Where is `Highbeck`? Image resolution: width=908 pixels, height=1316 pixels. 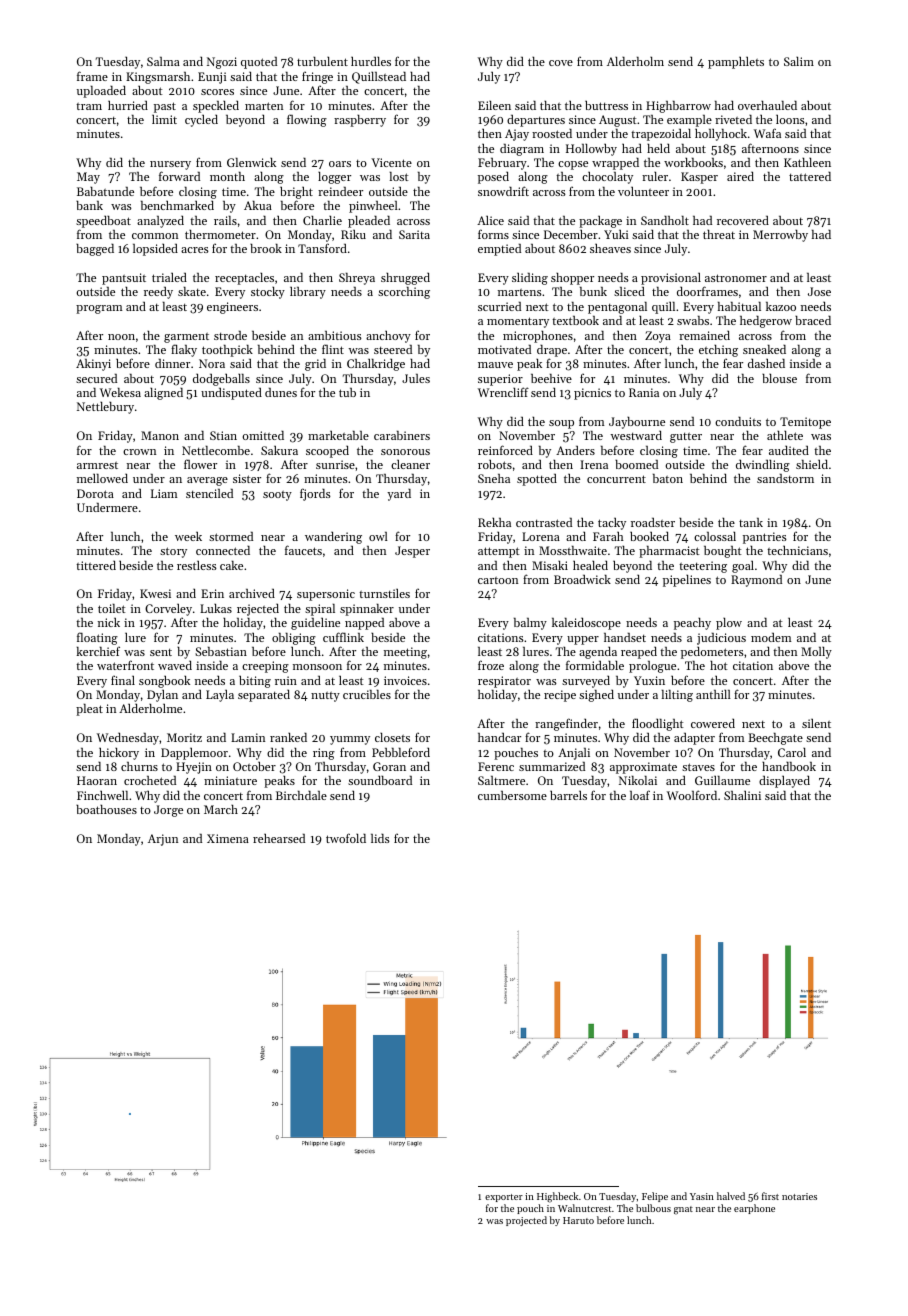 Highbeck is located at coordinates (557, 1197).
